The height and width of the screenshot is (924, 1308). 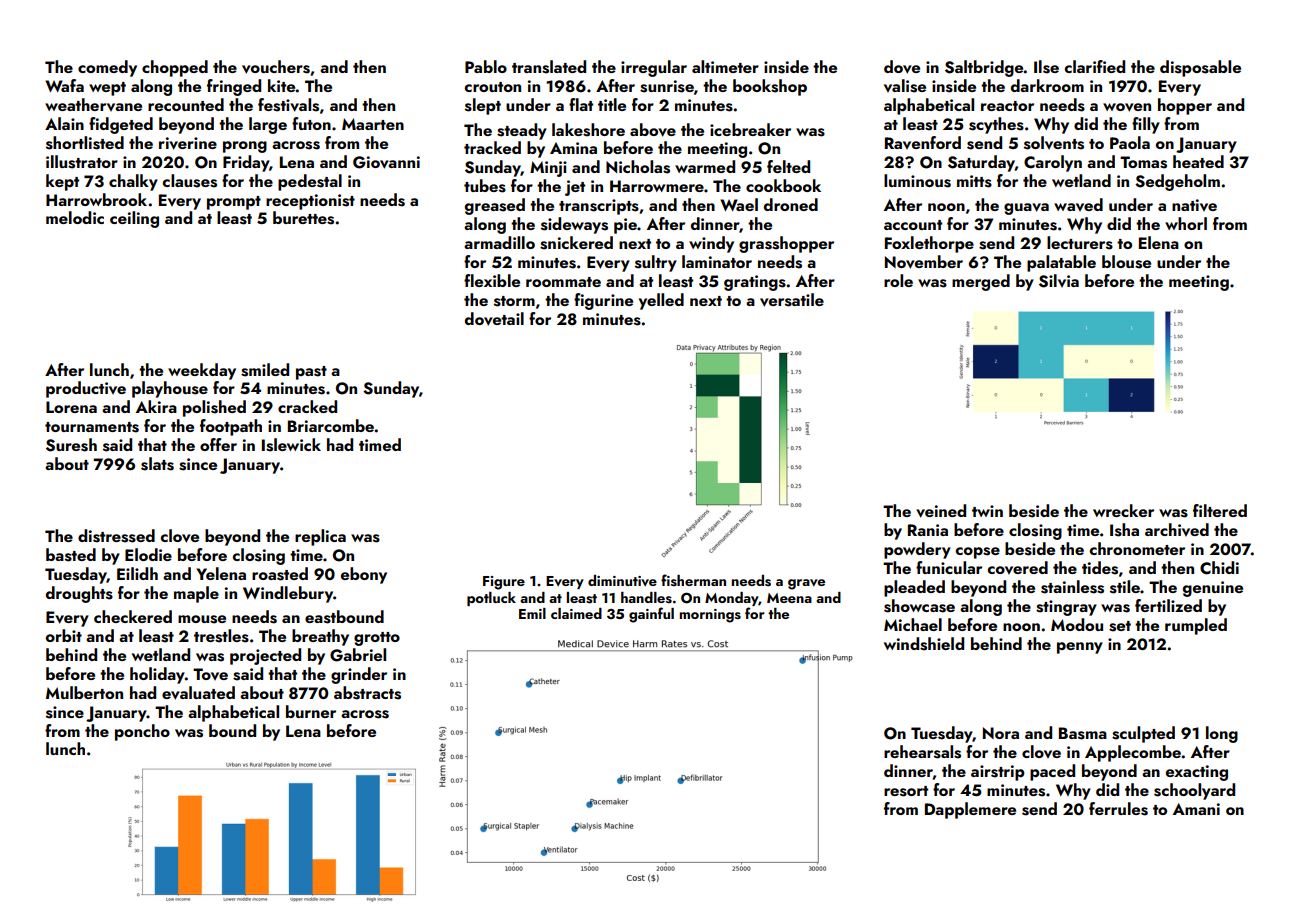 What do you see at coordinates (1220, 510) in the screenshot?
I see `filtered` at bounding box center [1220, 510].
